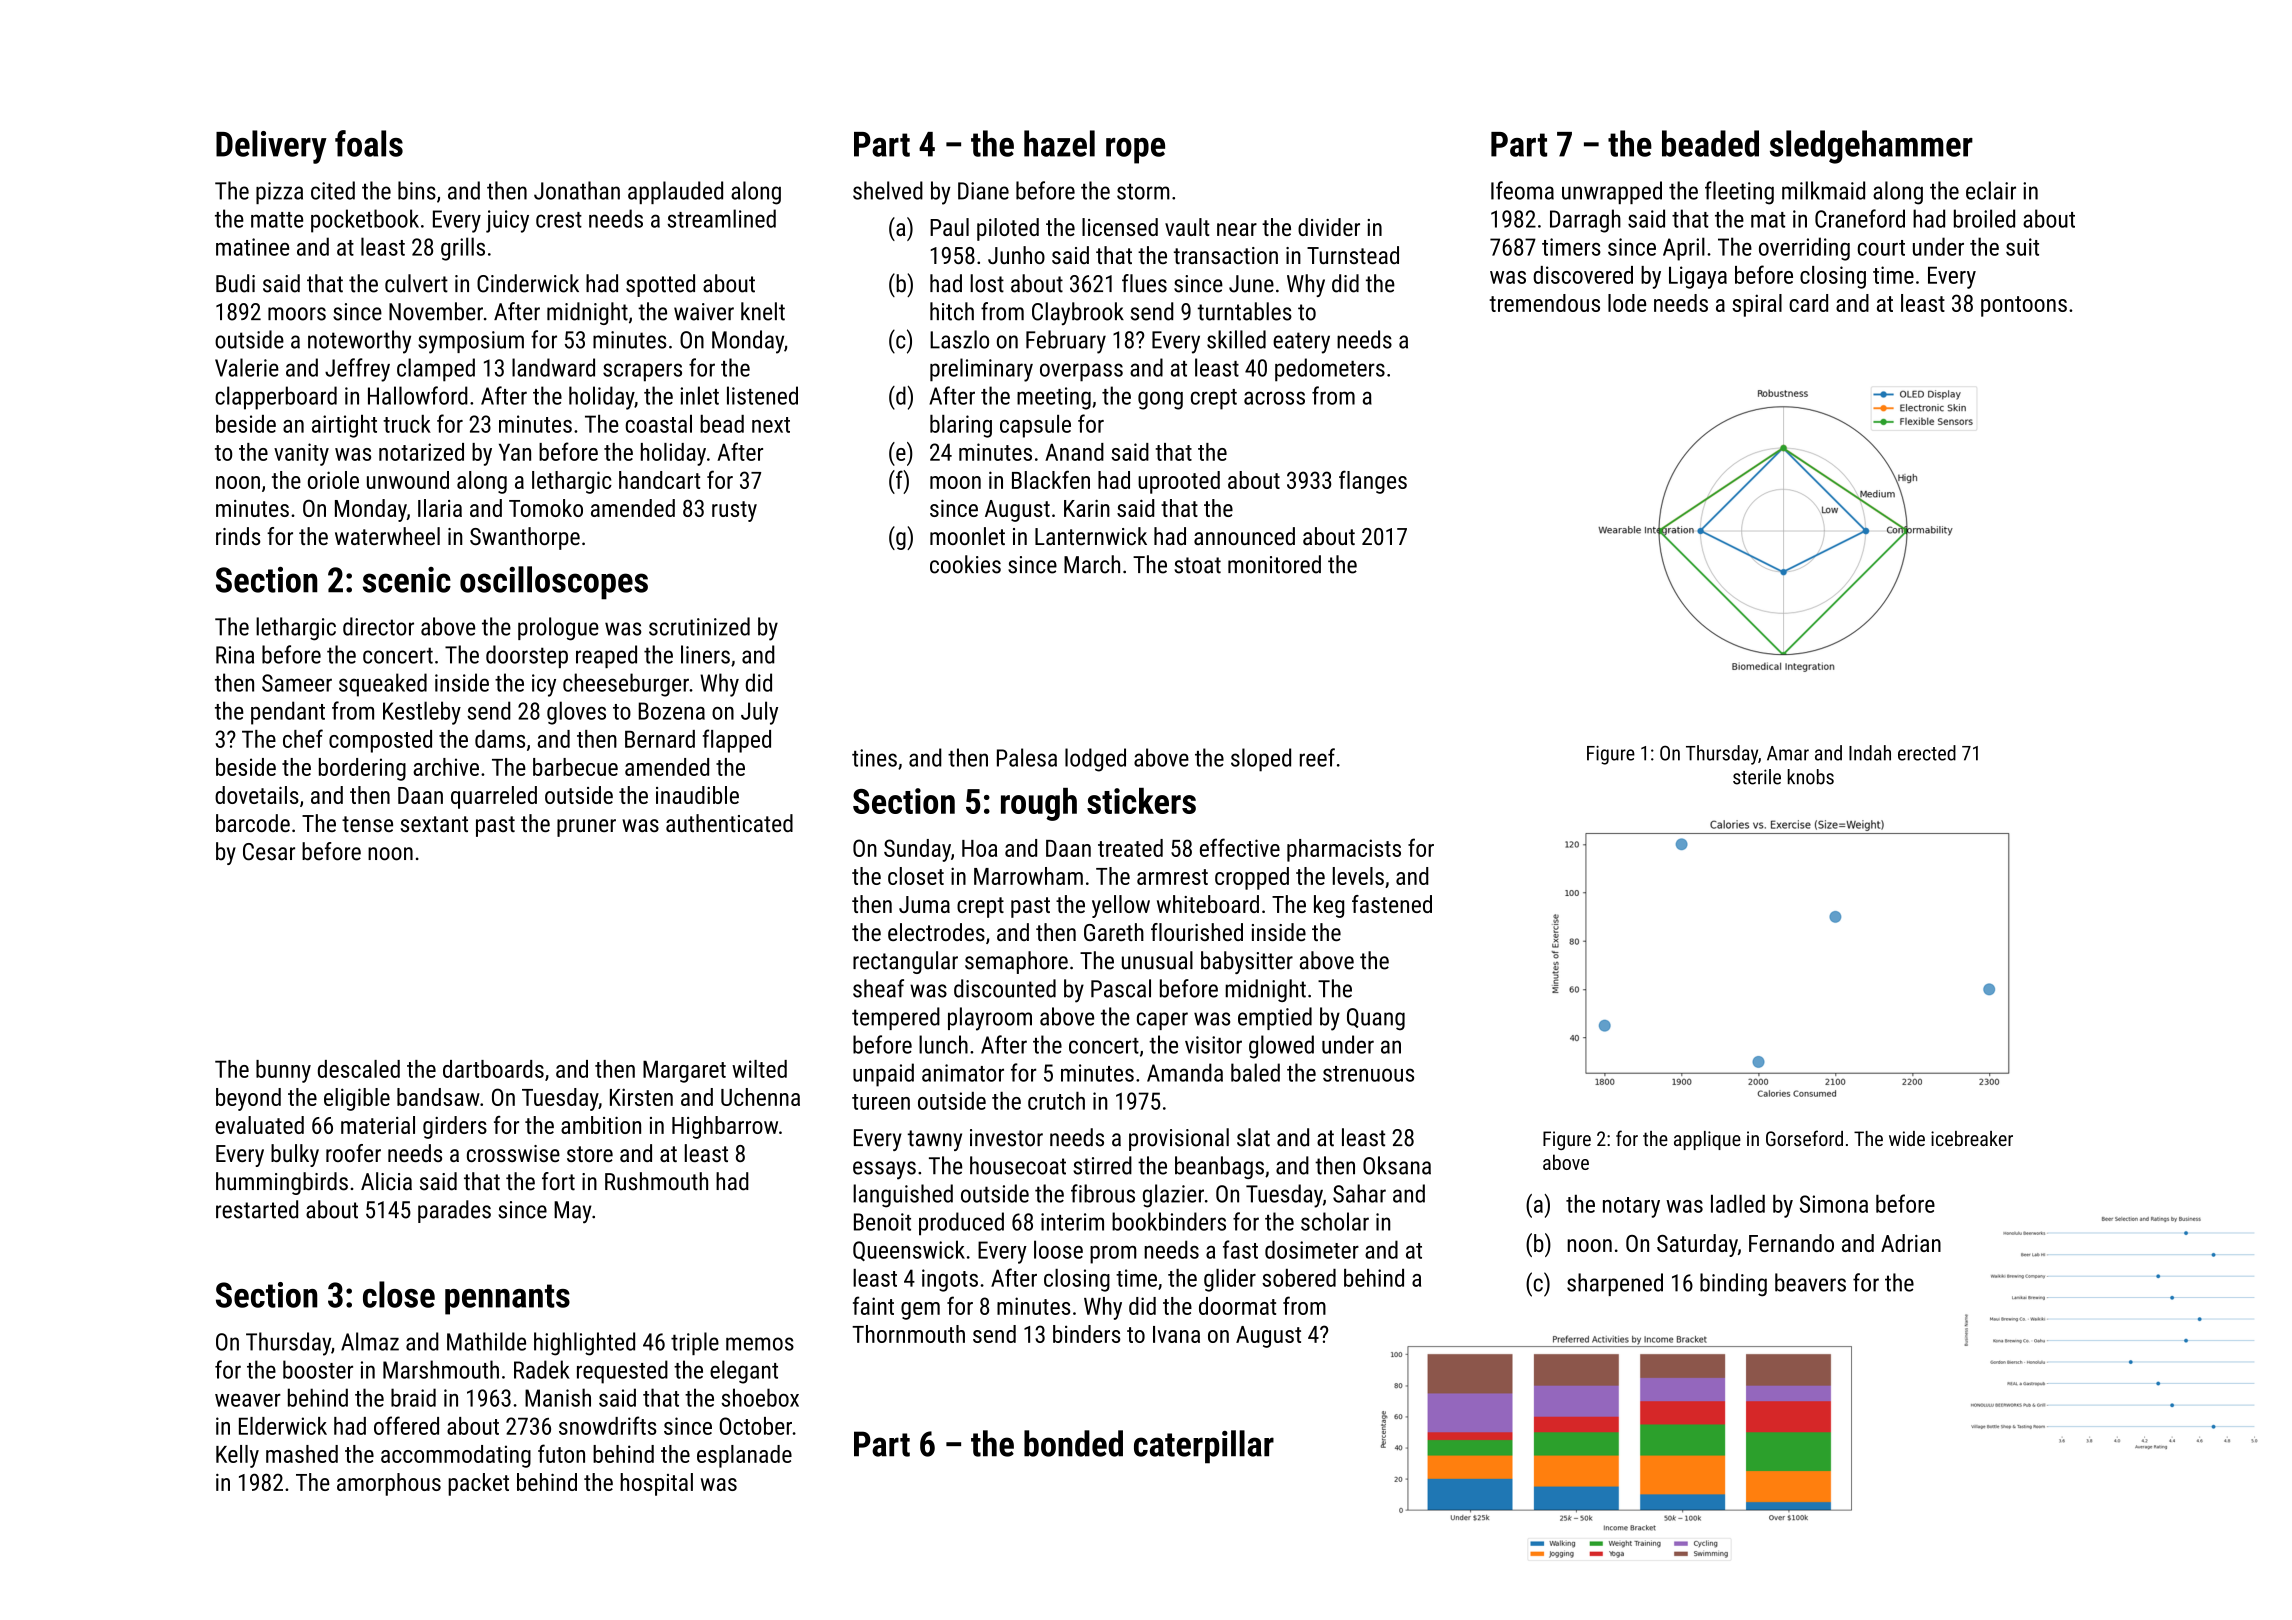 This image has width=2292, height=1620. What do you see at coordinates (1059, 143) in the image?
I see `hazel` at bounding box center [1059, 143].
